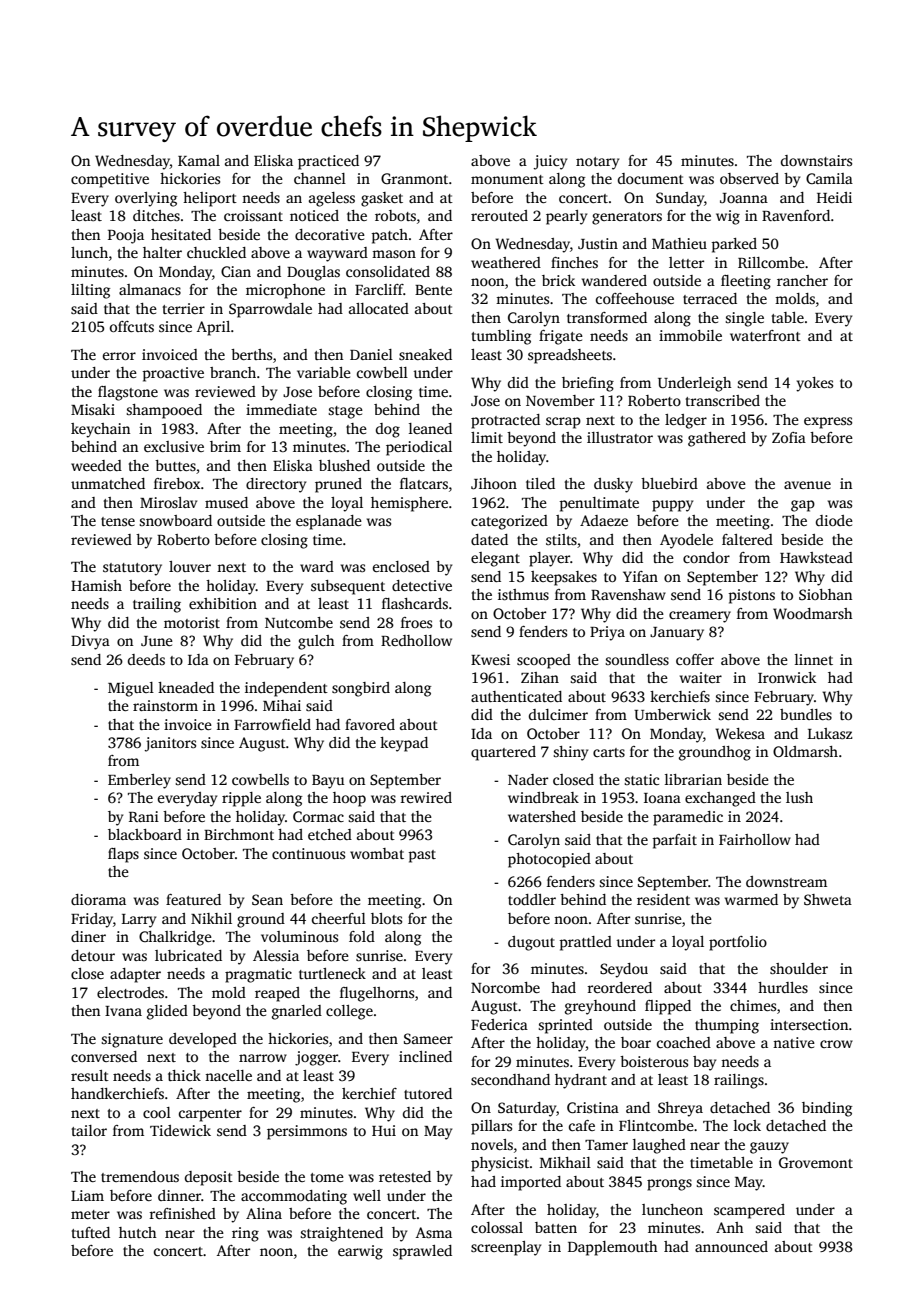  Describe the element at coordinates (89, 1130) in the screenshot. I see `tailor` at that location.
